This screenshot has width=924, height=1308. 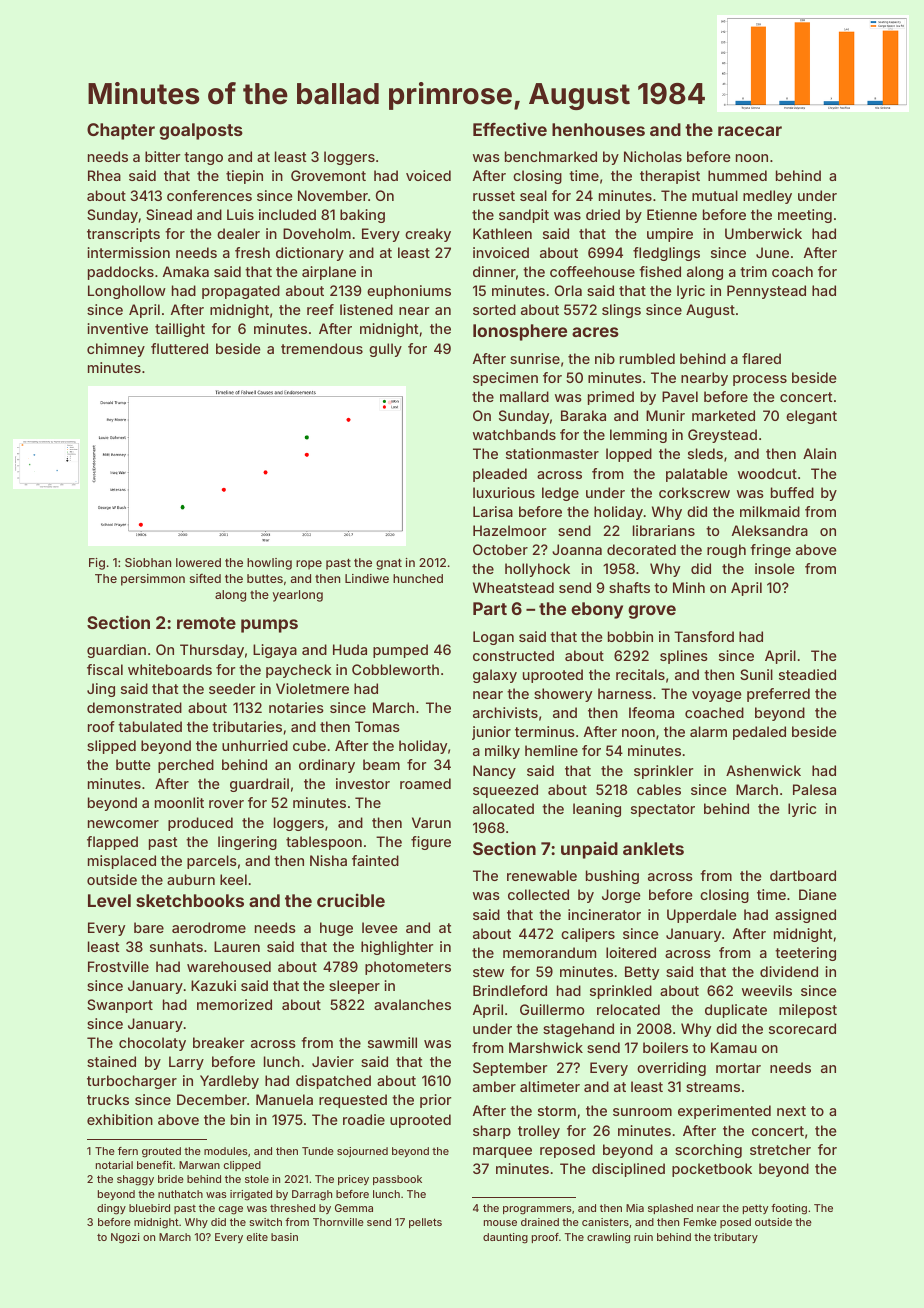 What do you see at coordinates (708, 1151) in the screenshot?
I see `scorching` at bounding box center [708, 1151].
